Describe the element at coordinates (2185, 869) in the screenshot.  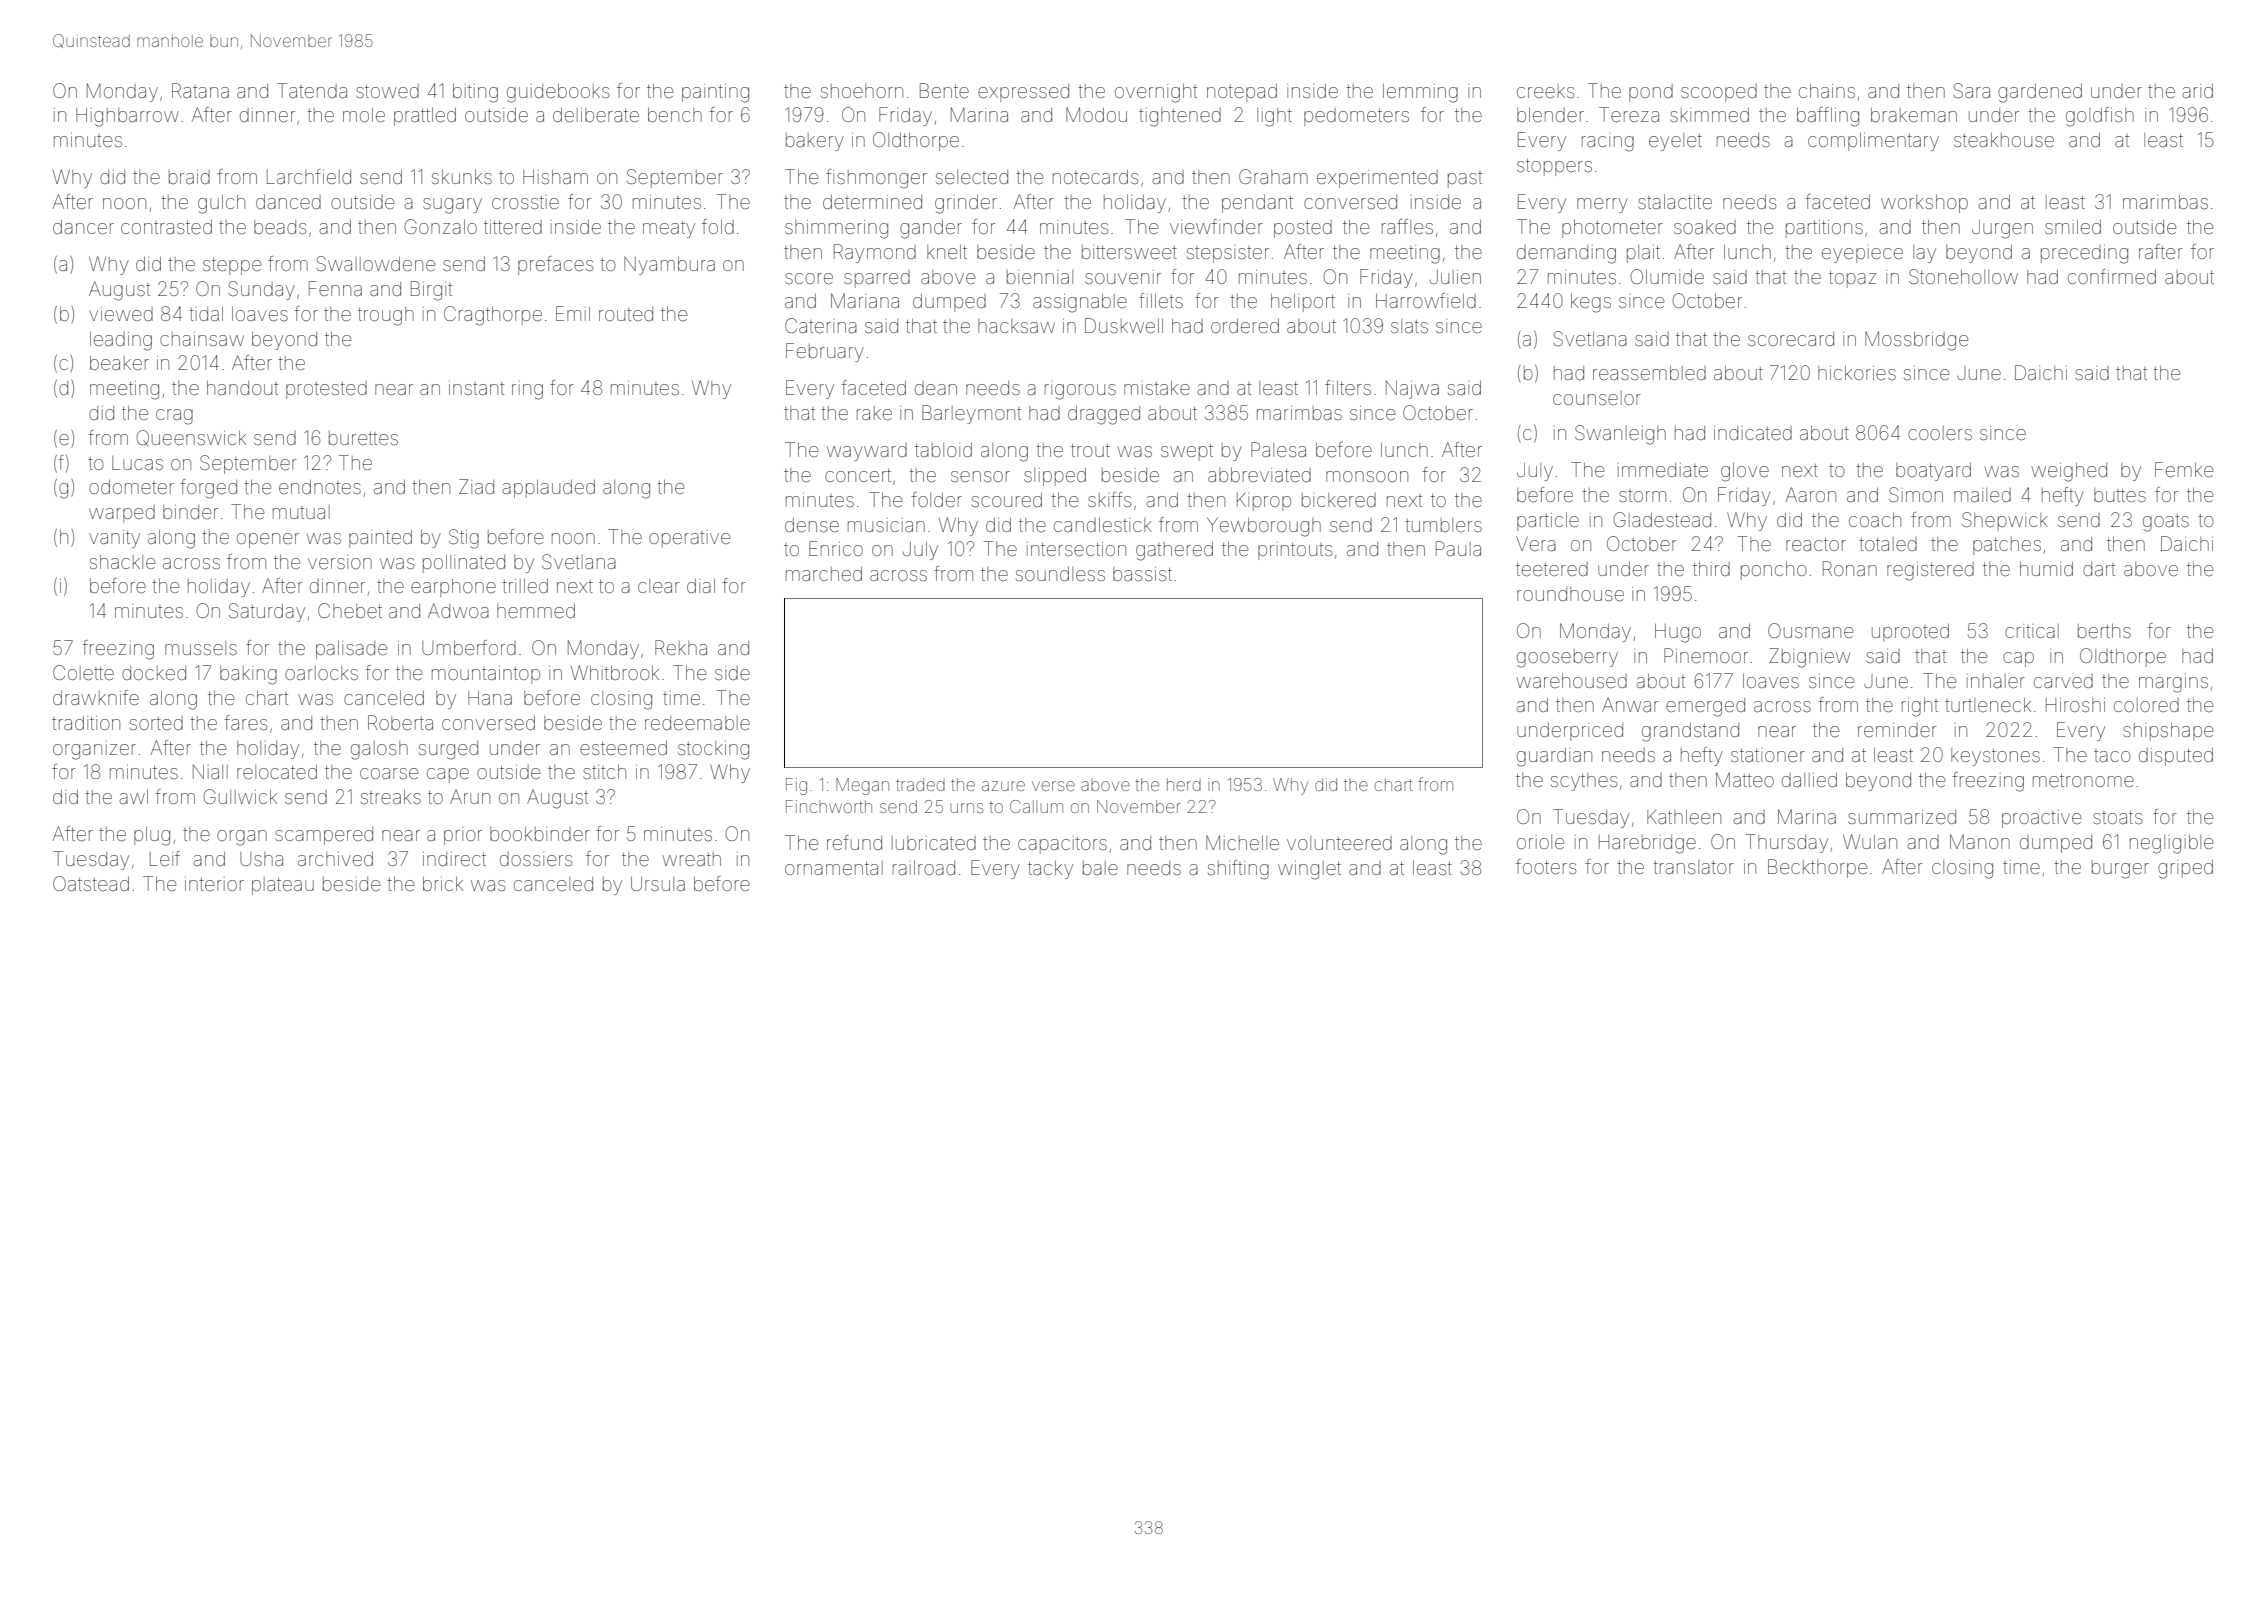
I see `griped` at that location.
